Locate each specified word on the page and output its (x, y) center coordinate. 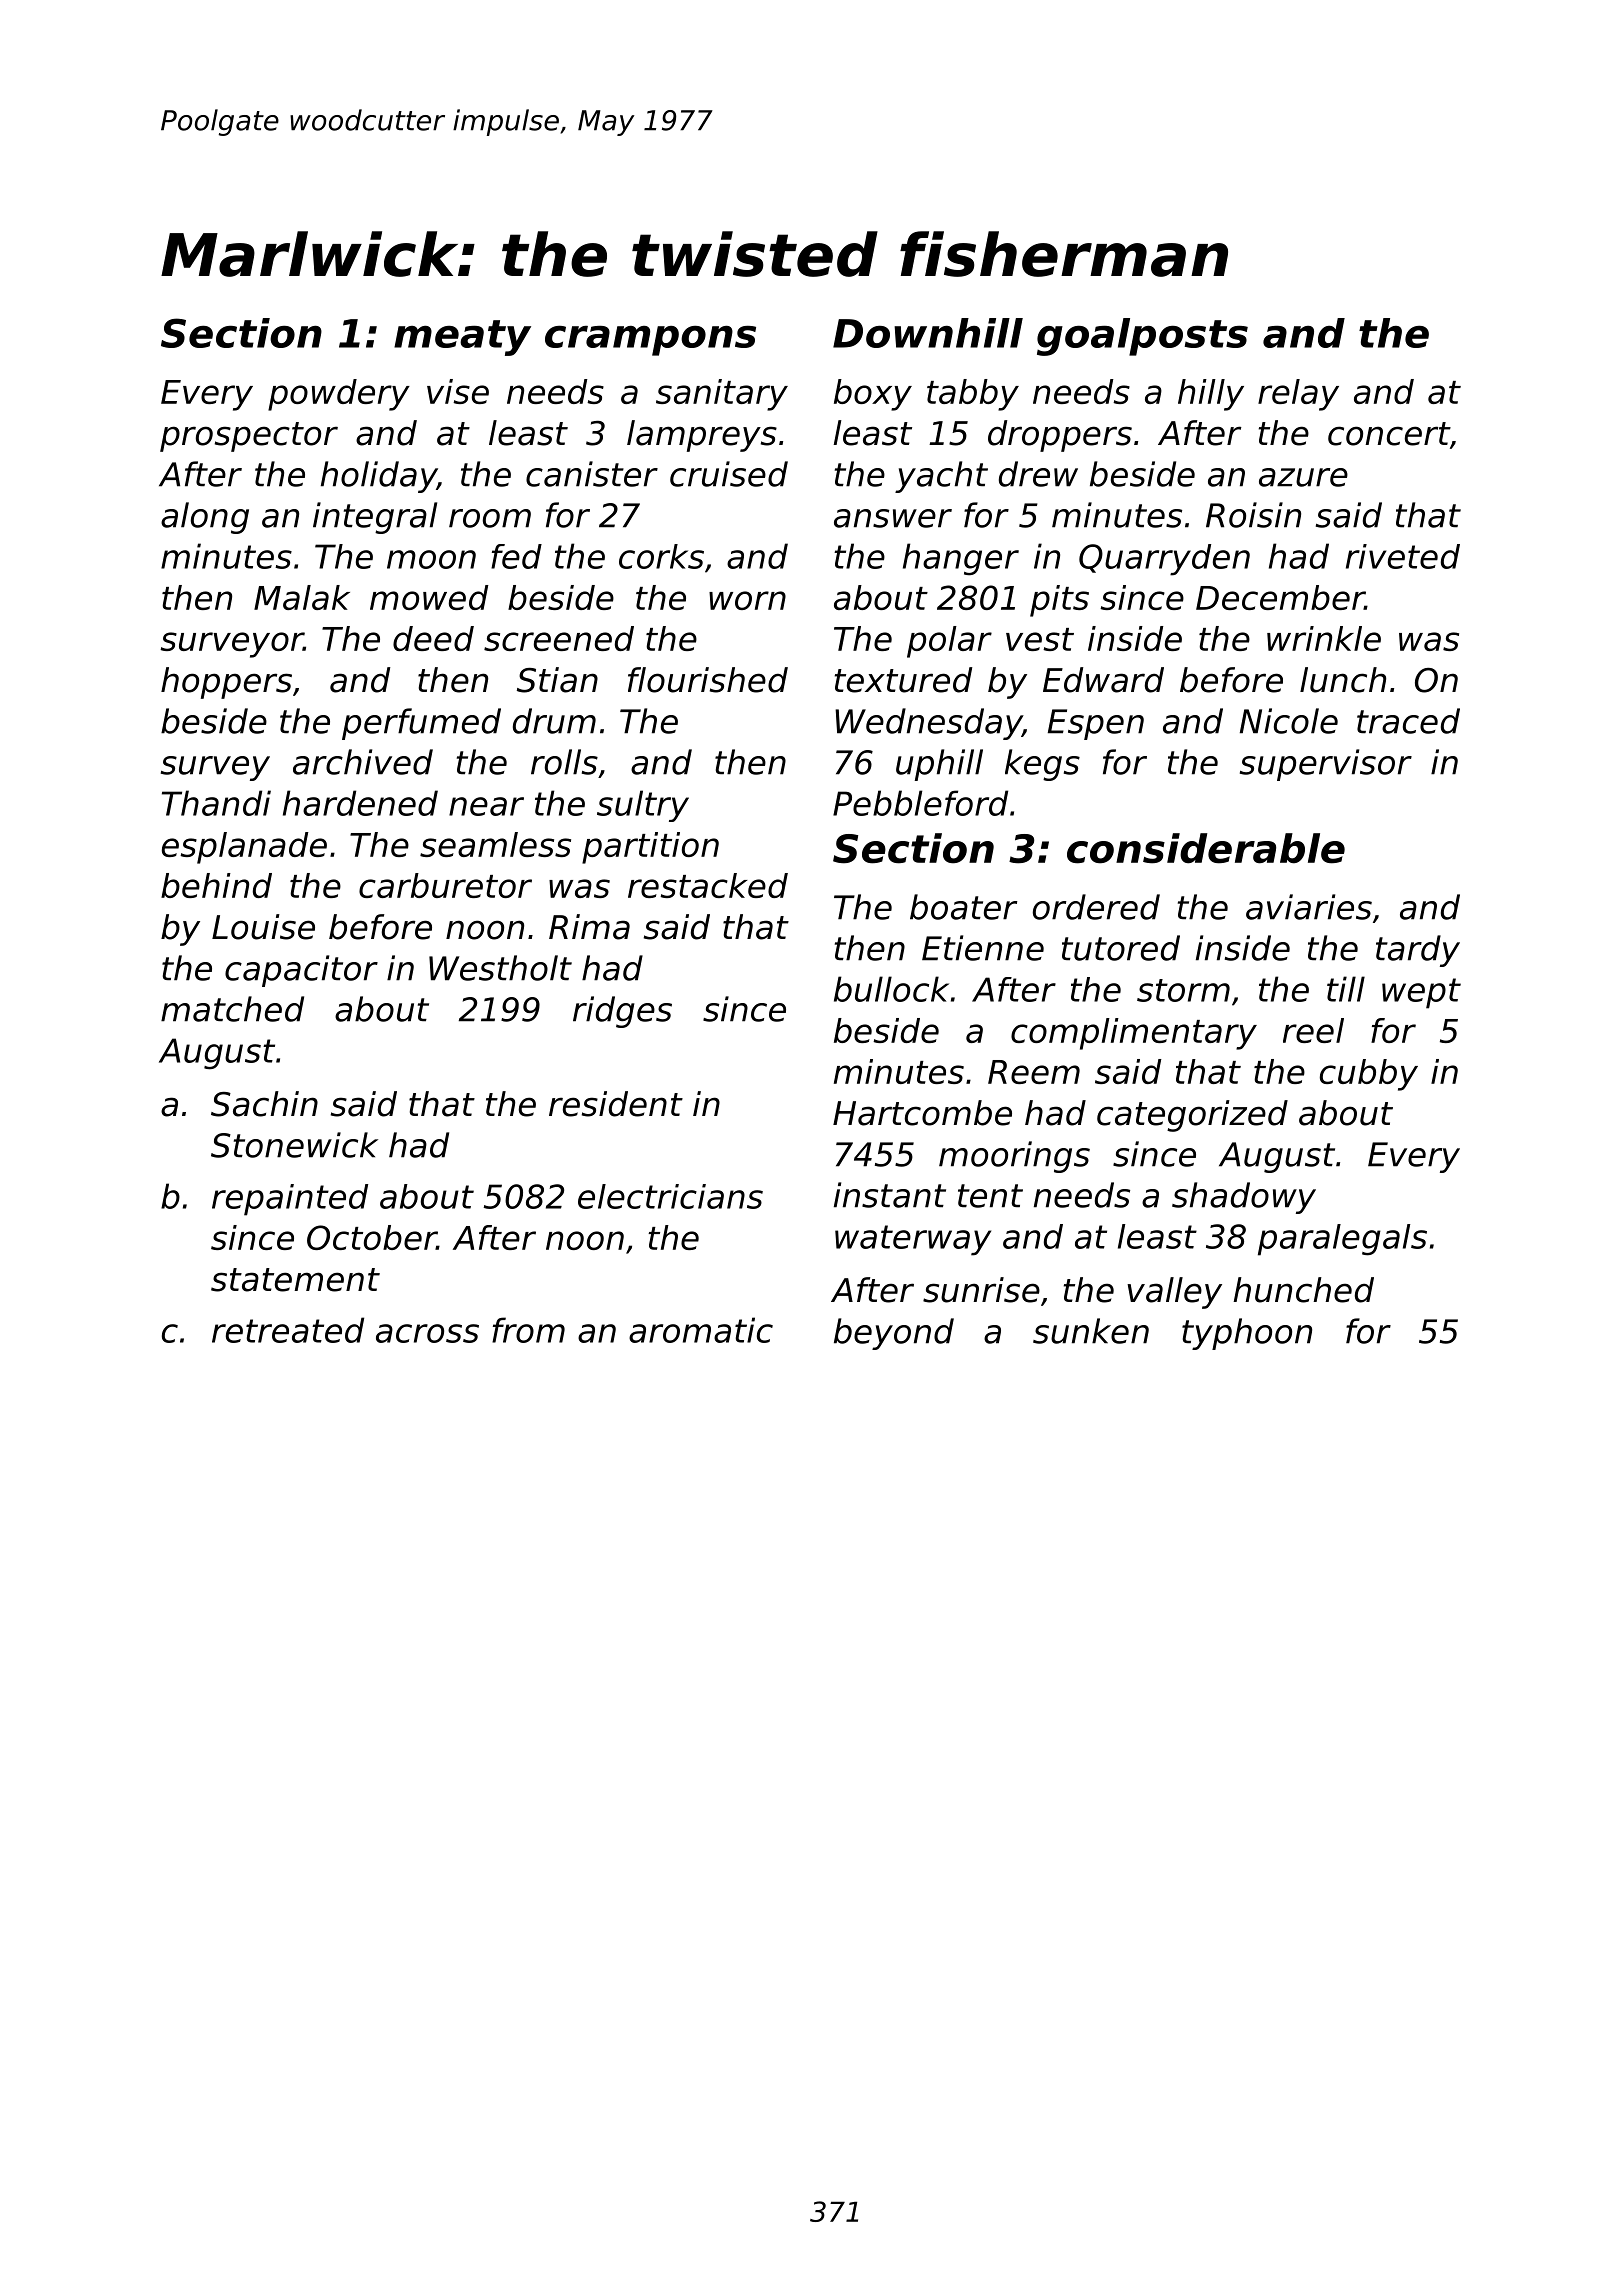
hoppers (226, 683)
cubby (1369, 1075)
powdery (339, 395)
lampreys (702, 436)
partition (650, 848)
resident (616, 1104)
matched (232, 1009)
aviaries (1309, 907)
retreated (288, 1330)
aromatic (701, 1330)
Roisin (1253, 515)
